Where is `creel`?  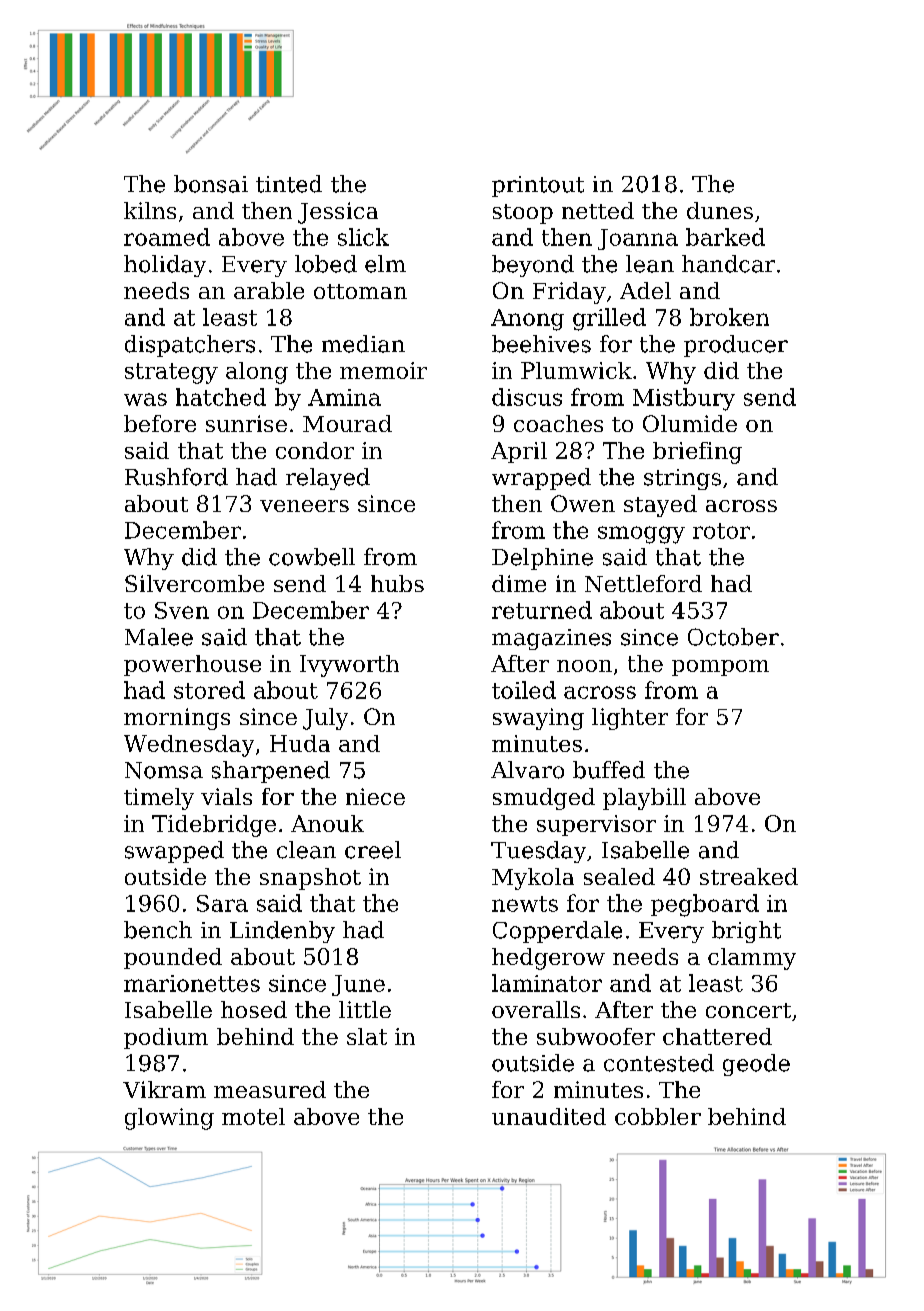
creel is located at coordinates (373, 850).
